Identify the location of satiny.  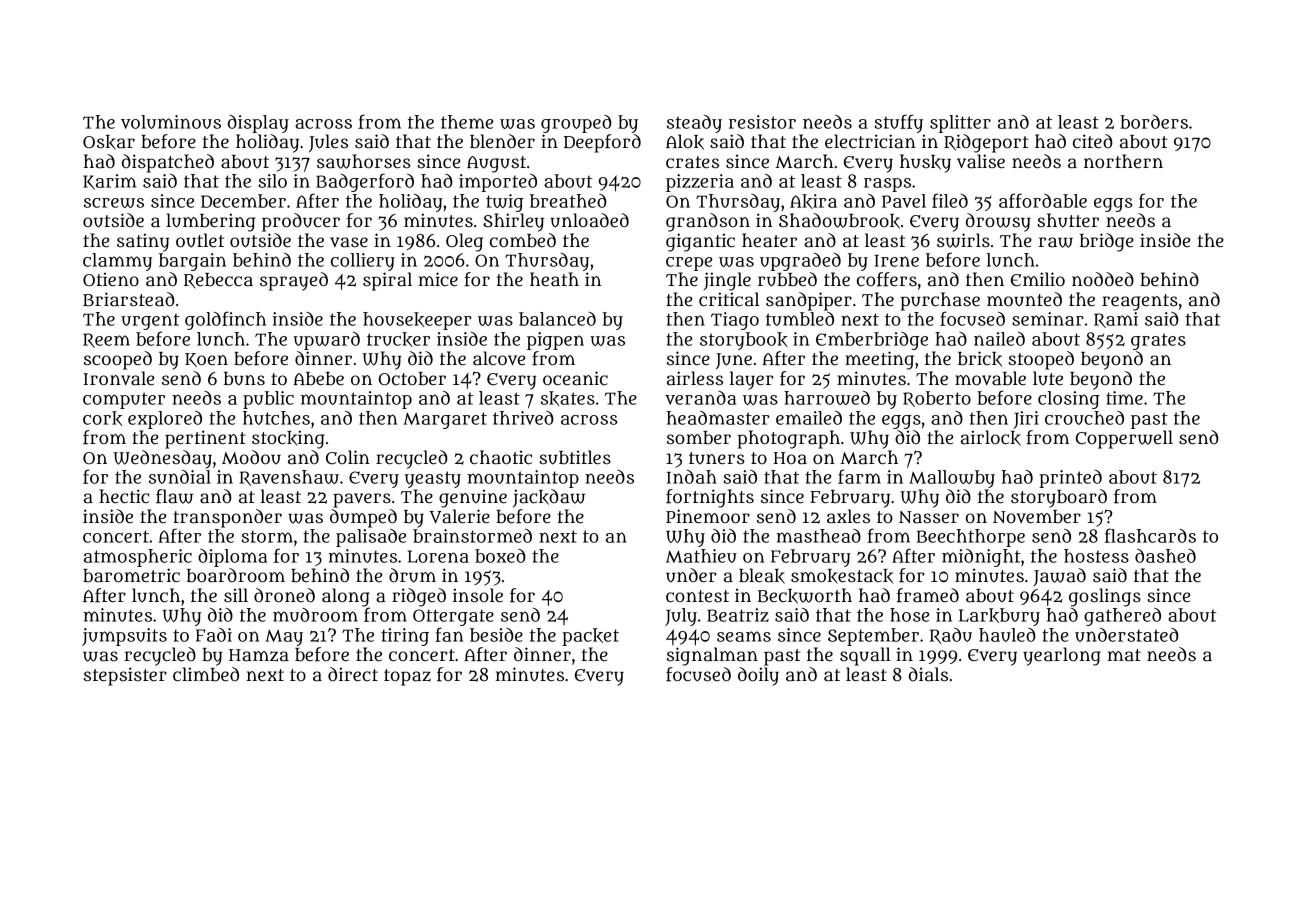
(143, 242).
